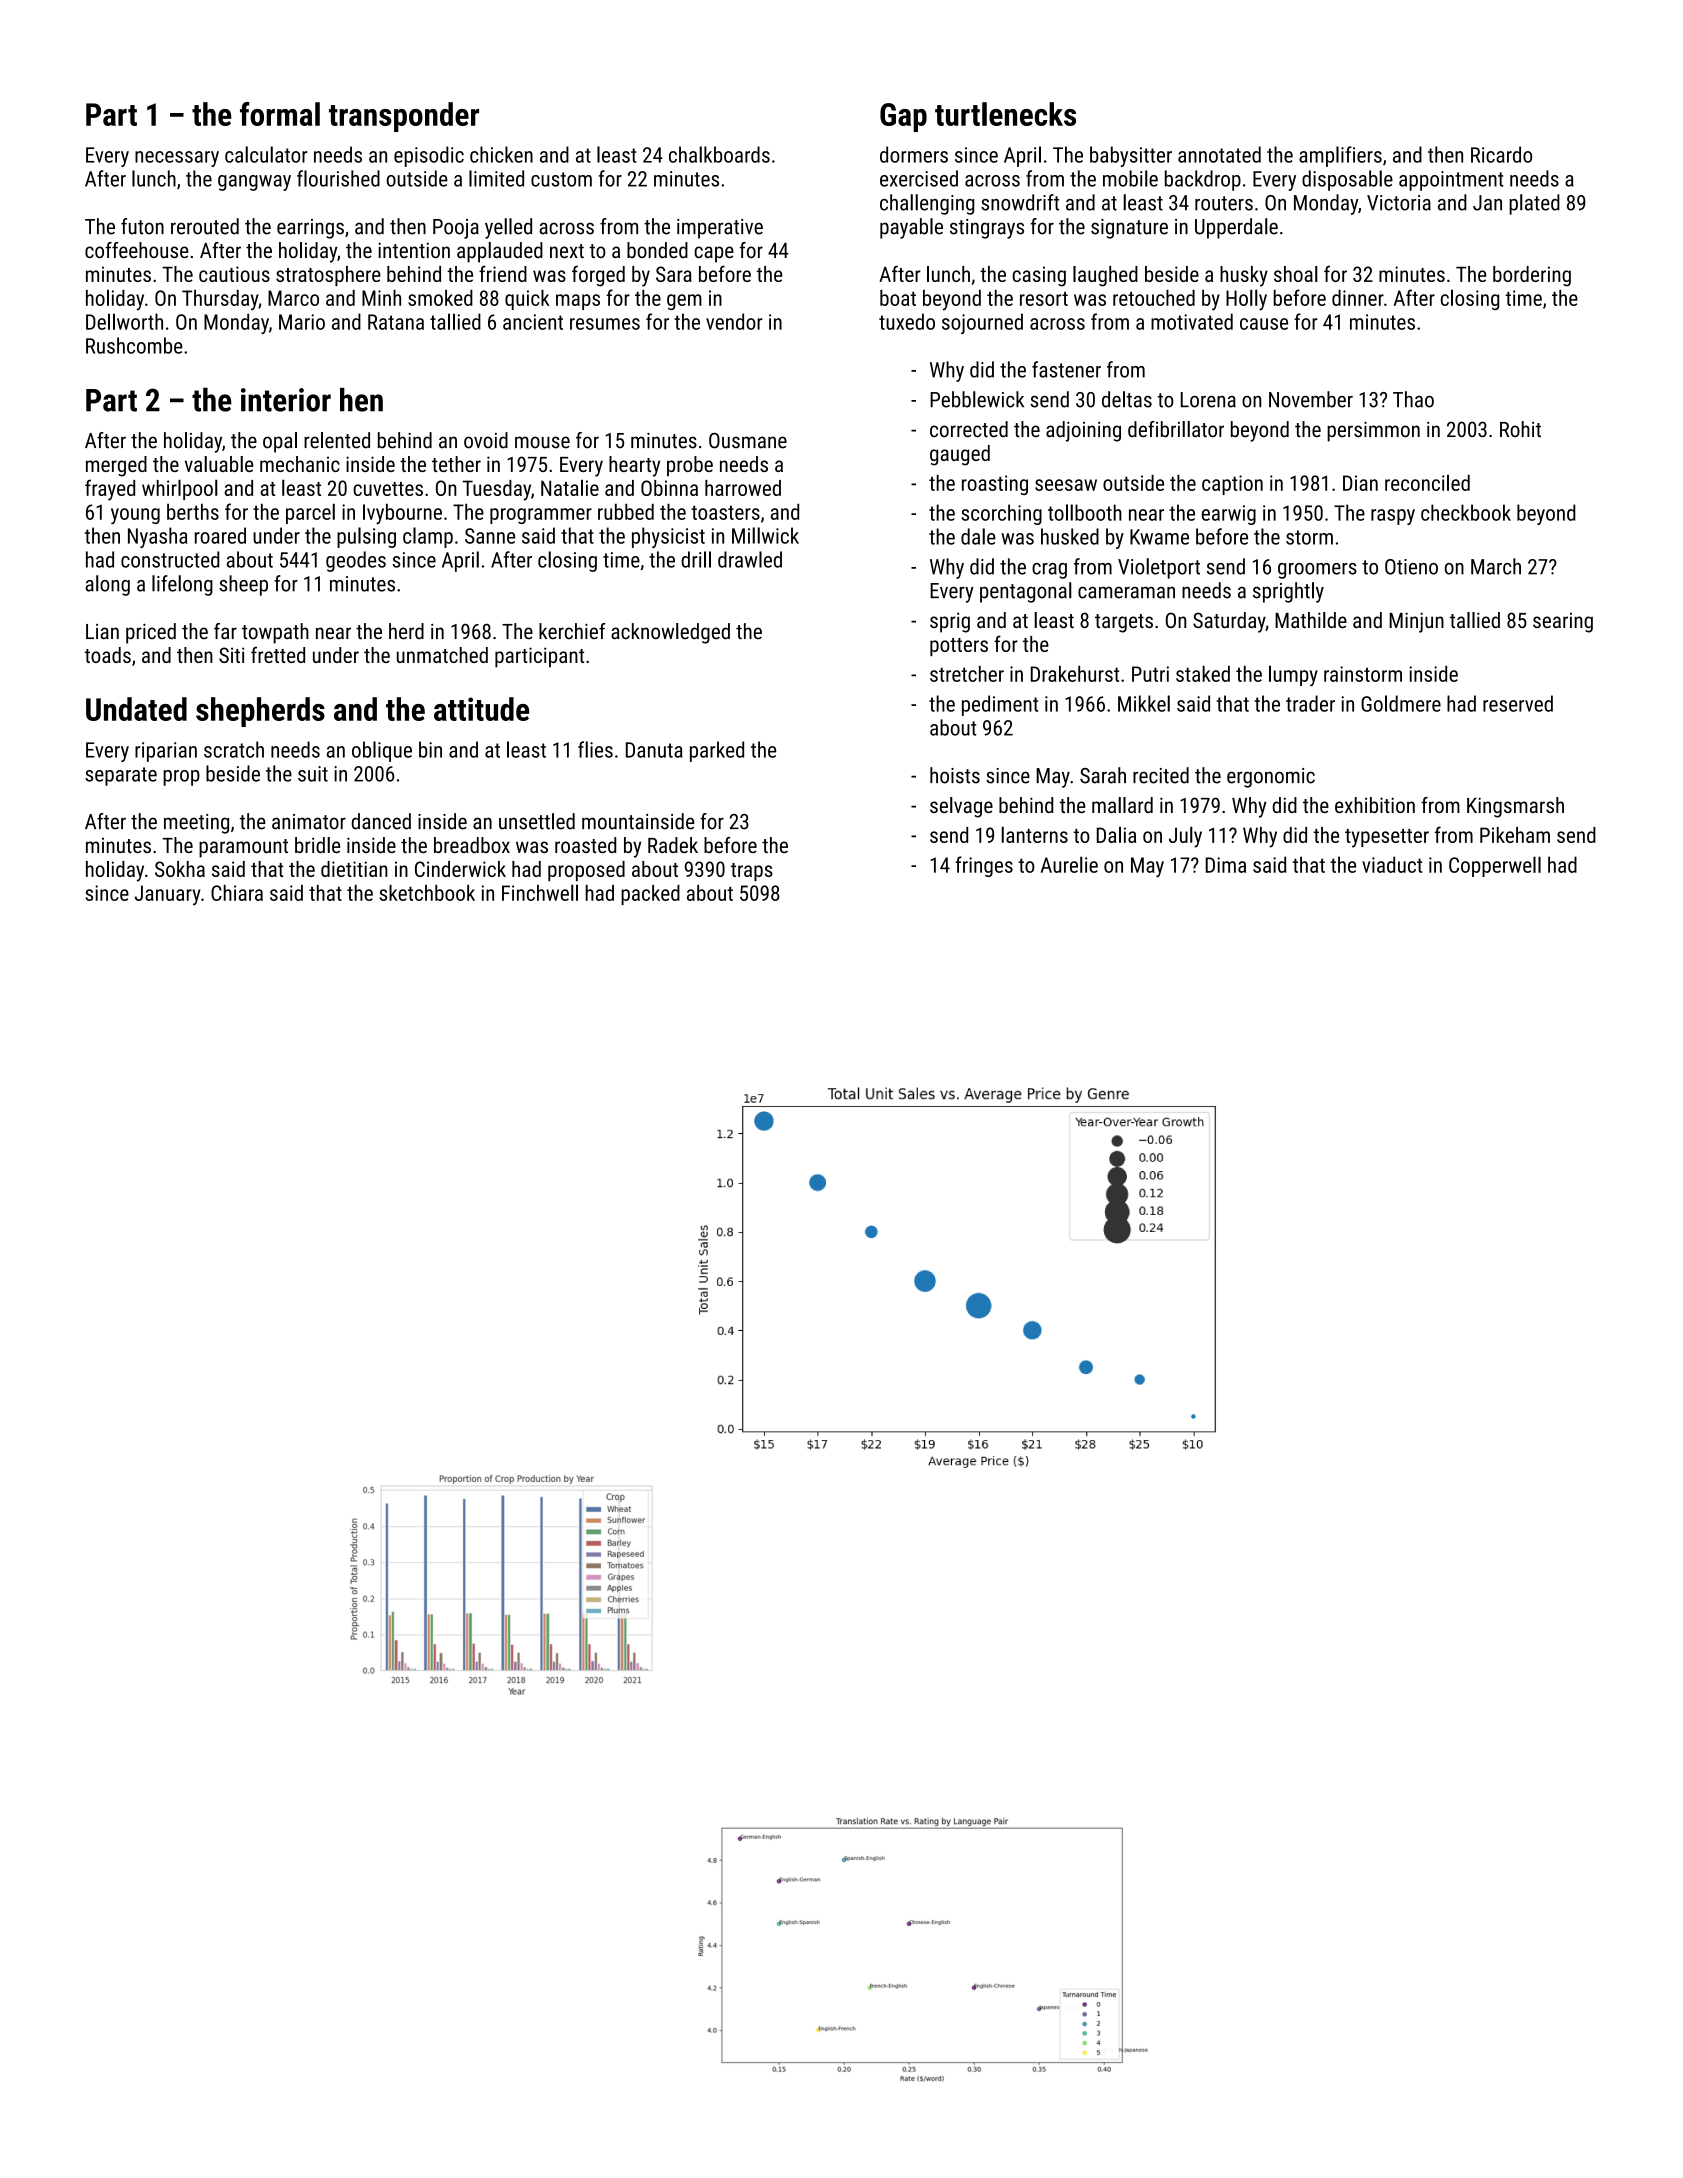  Describe the element at coordinates (136, 709) in the screenshot. I see `Undated` at that location.
